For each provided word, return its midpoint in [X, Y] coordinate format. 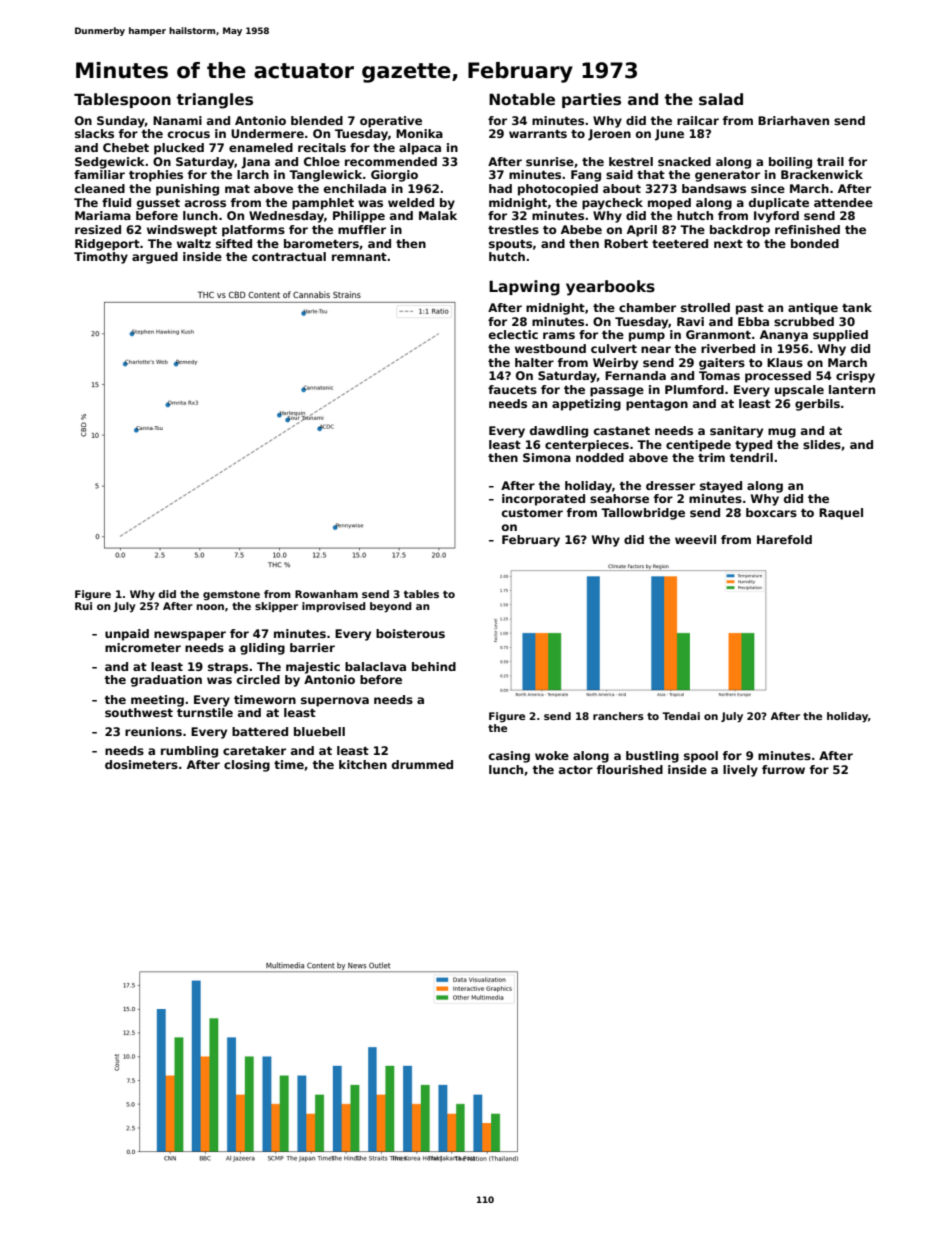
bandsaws [714, 188]
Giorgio [394, 176]
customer [532, 513]
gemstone [231, 596]
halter [534, 362]
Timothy [101, 258]
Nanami [177, 120]
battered [260, 731]
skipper [276, 607]
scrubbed [804, 321]
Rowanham [326, 594]
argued [155, 258]
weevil [695, 539]
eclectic [513, 334]
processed [778, 377]
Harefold [784, 539]
